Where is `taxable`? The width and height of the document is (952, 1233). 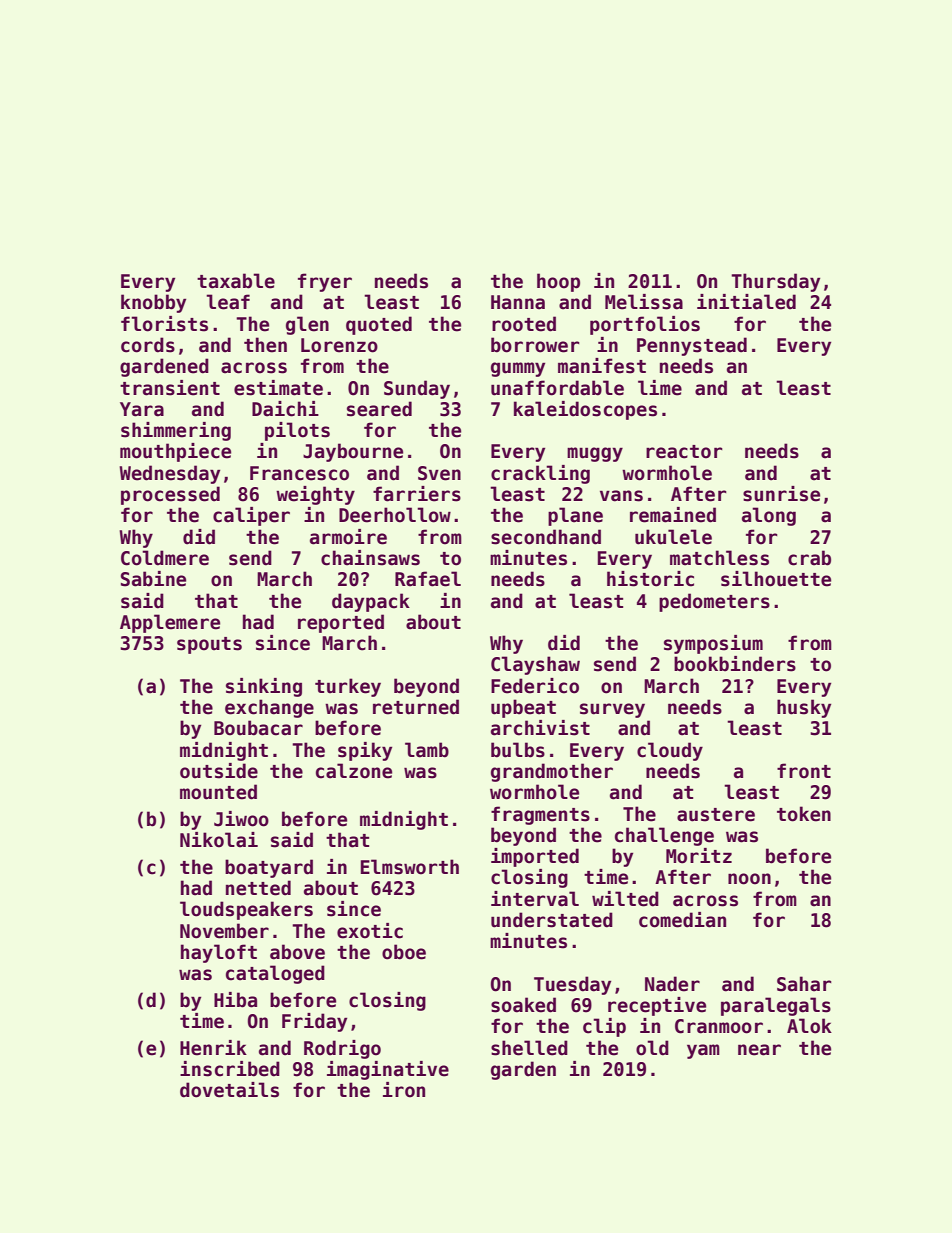 taxable is located at coordinates (236, 281).
